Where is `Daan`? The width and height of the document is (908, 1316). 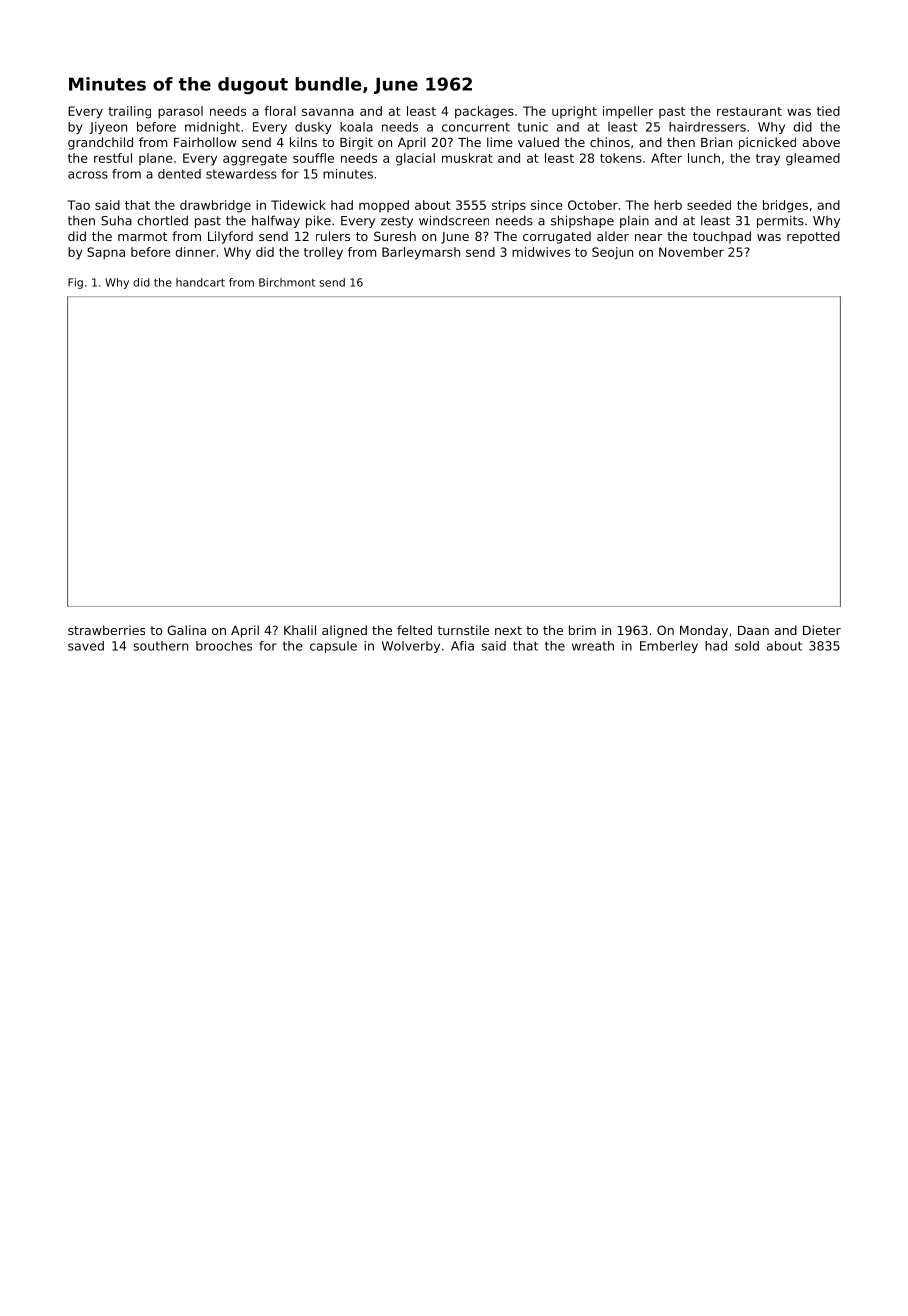 Daan is located at coordinates (753, 630).
